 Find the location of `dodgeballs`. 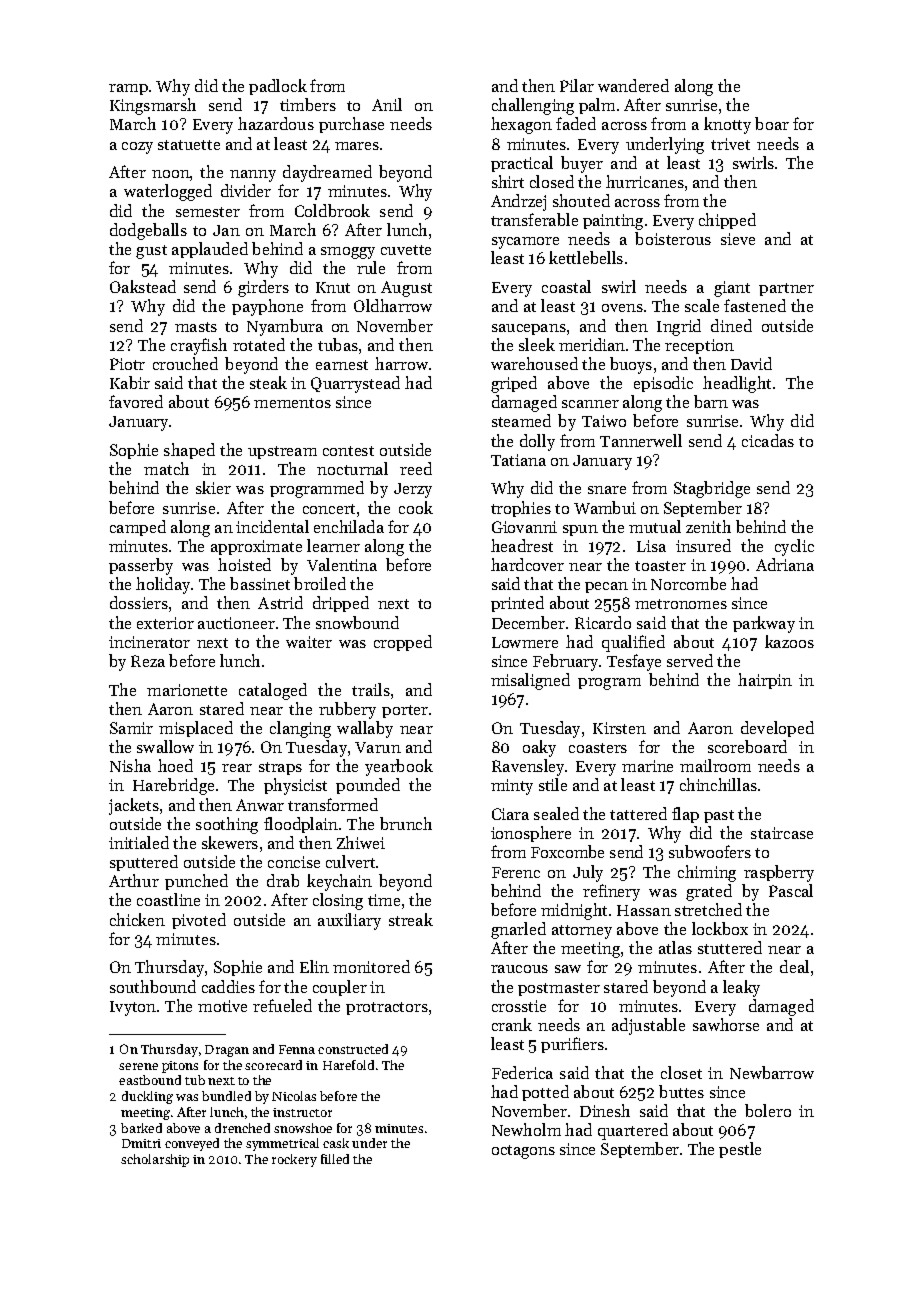

dodgeballs is located at coordinates (148, 231).
